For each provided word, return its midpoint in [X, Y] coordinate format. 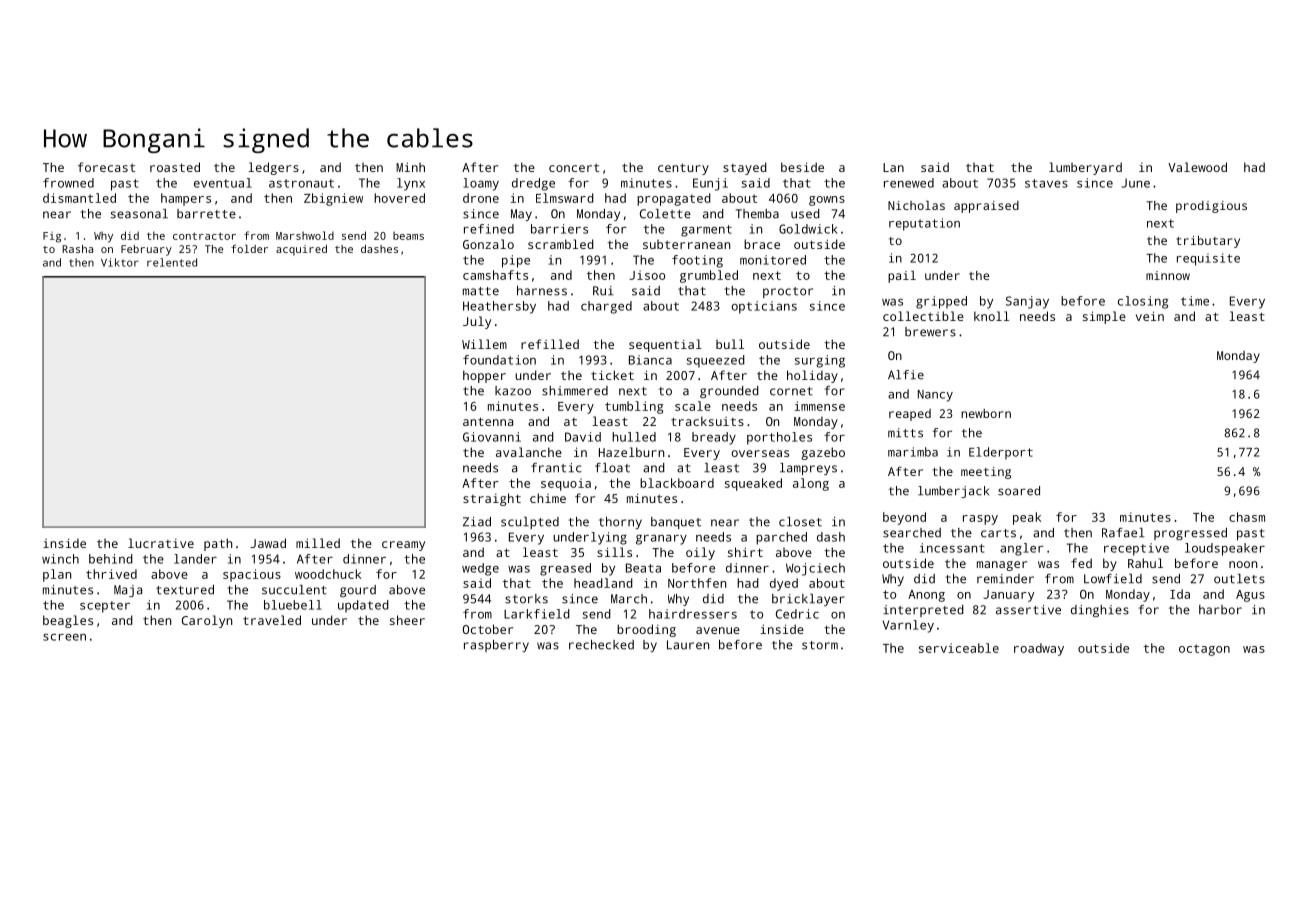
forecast [106, 167]
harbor [1220, 610]
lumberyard [1085, 168]
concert [574, 168]
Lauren [688, 645]
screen [64, 637]
